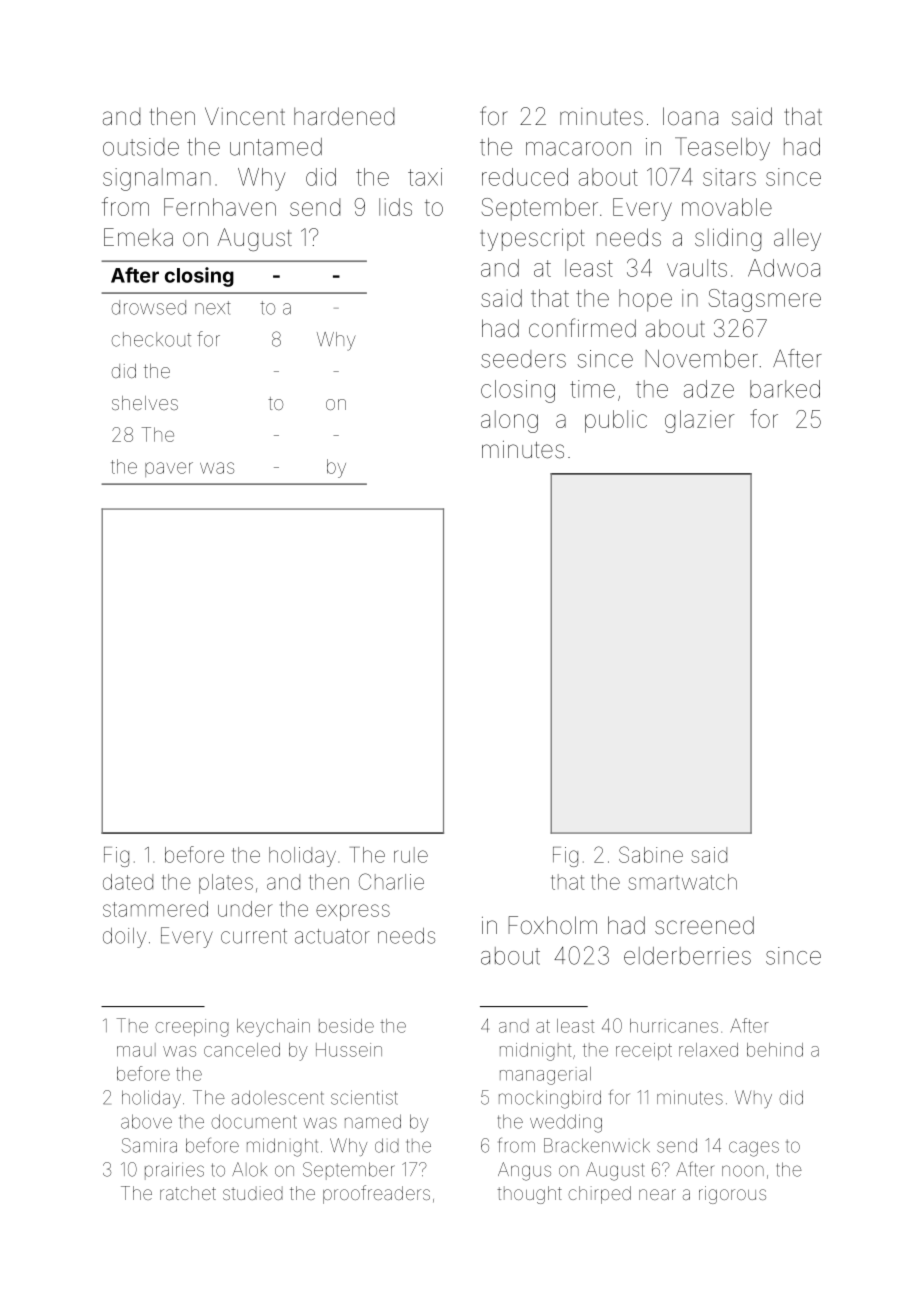  What do you see at coordinates (674, 1026) in the image?
I see `hurricanes` at bounding box center [674, 1026].
